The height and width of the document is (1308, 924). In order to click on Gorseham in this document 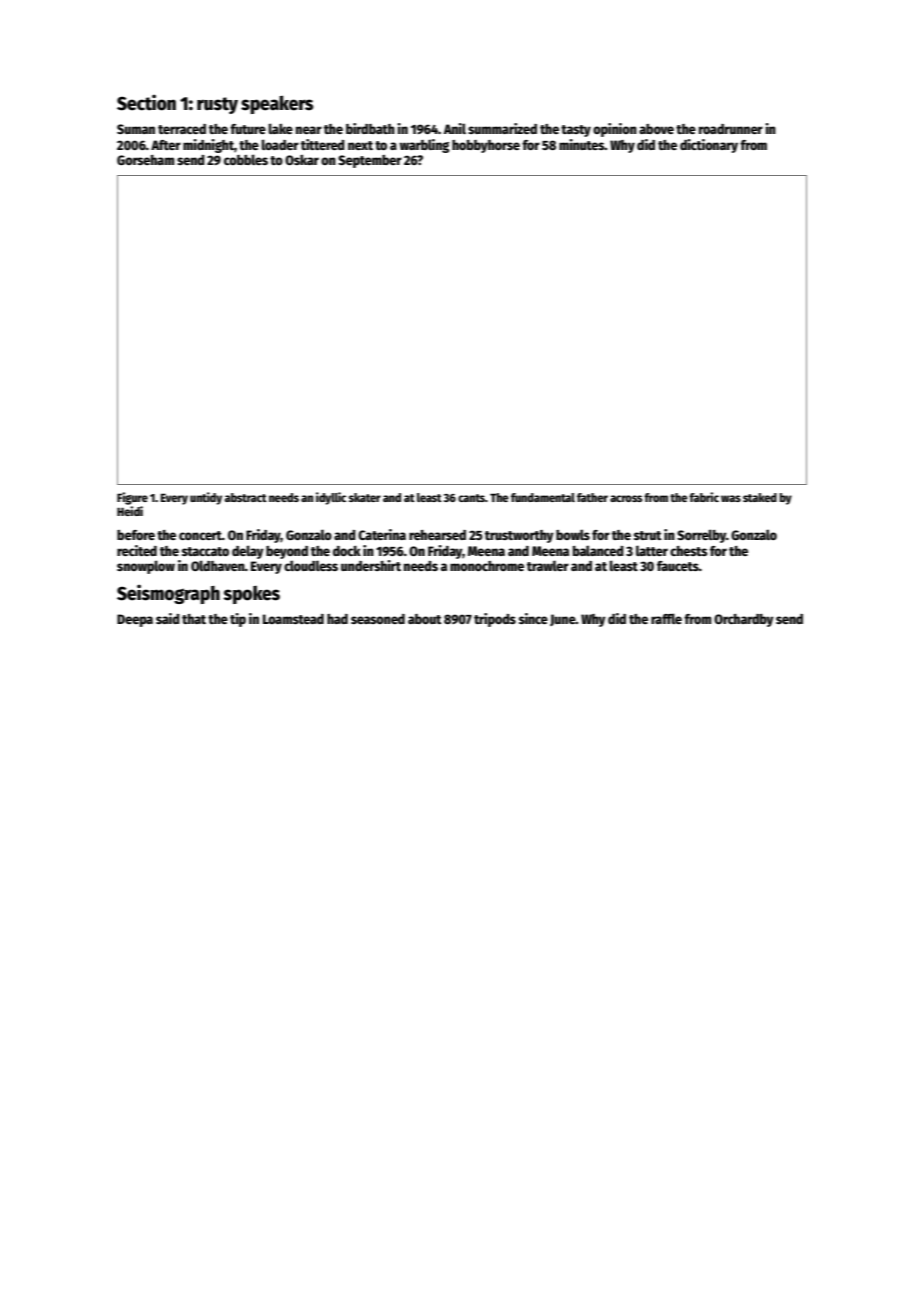, I will do `click(145, 160)`.
